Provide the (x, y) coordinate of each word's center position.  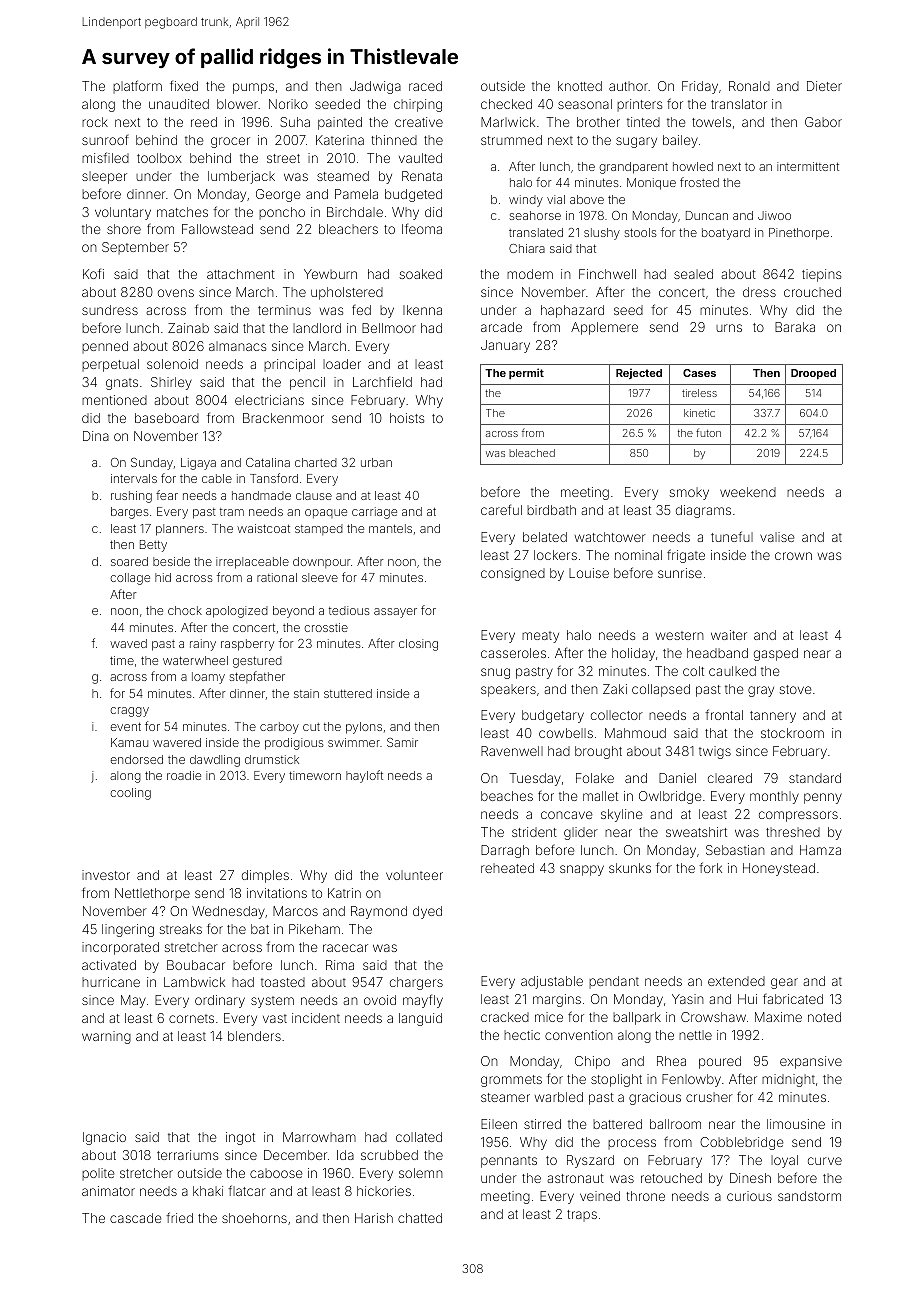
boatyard (726, 234)
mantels (390, 528)
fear (167, 495)
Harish (374, 1218)
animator (108, 1191)
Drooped (813, 374)
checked (506, 104)
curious (749, 1196)
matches (182, 212)
